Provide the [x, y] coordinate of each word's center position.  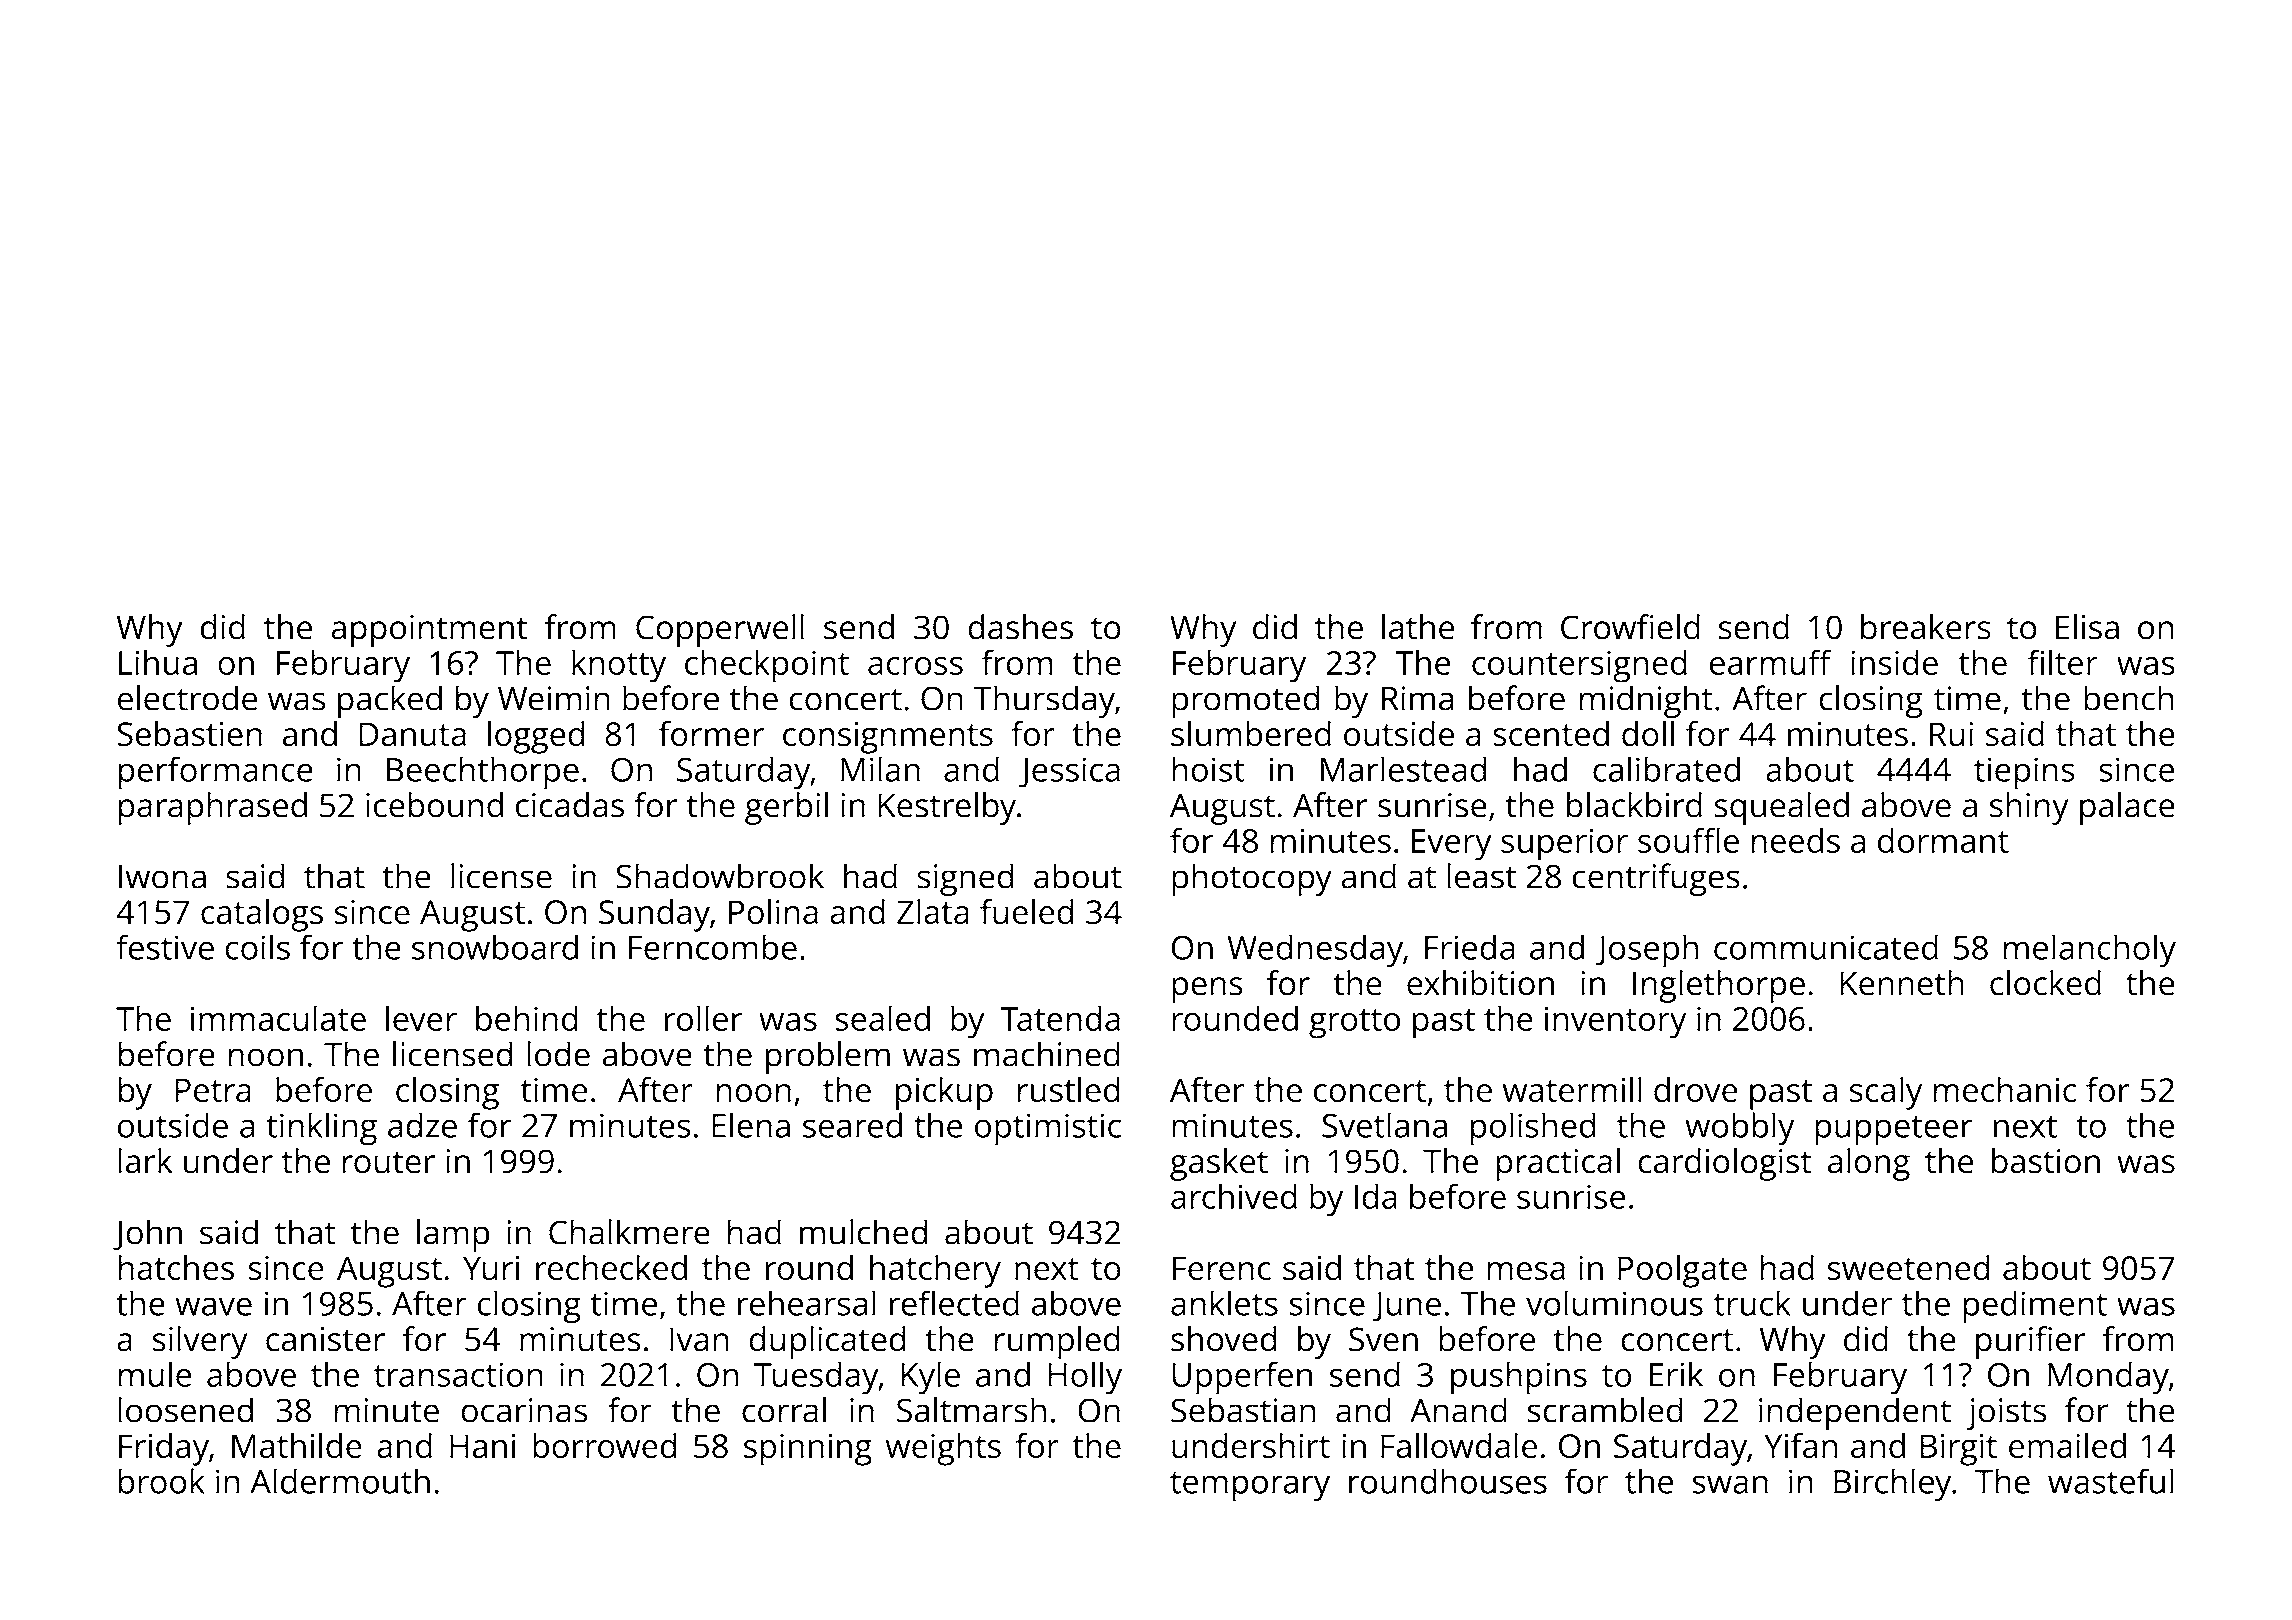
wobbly [1739, 1129]
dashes [1020, 627]
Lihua [158, 662]
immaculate [278, 1018]
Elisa [2087, 627]
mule [155, 1374]
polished [1533, 1129]
